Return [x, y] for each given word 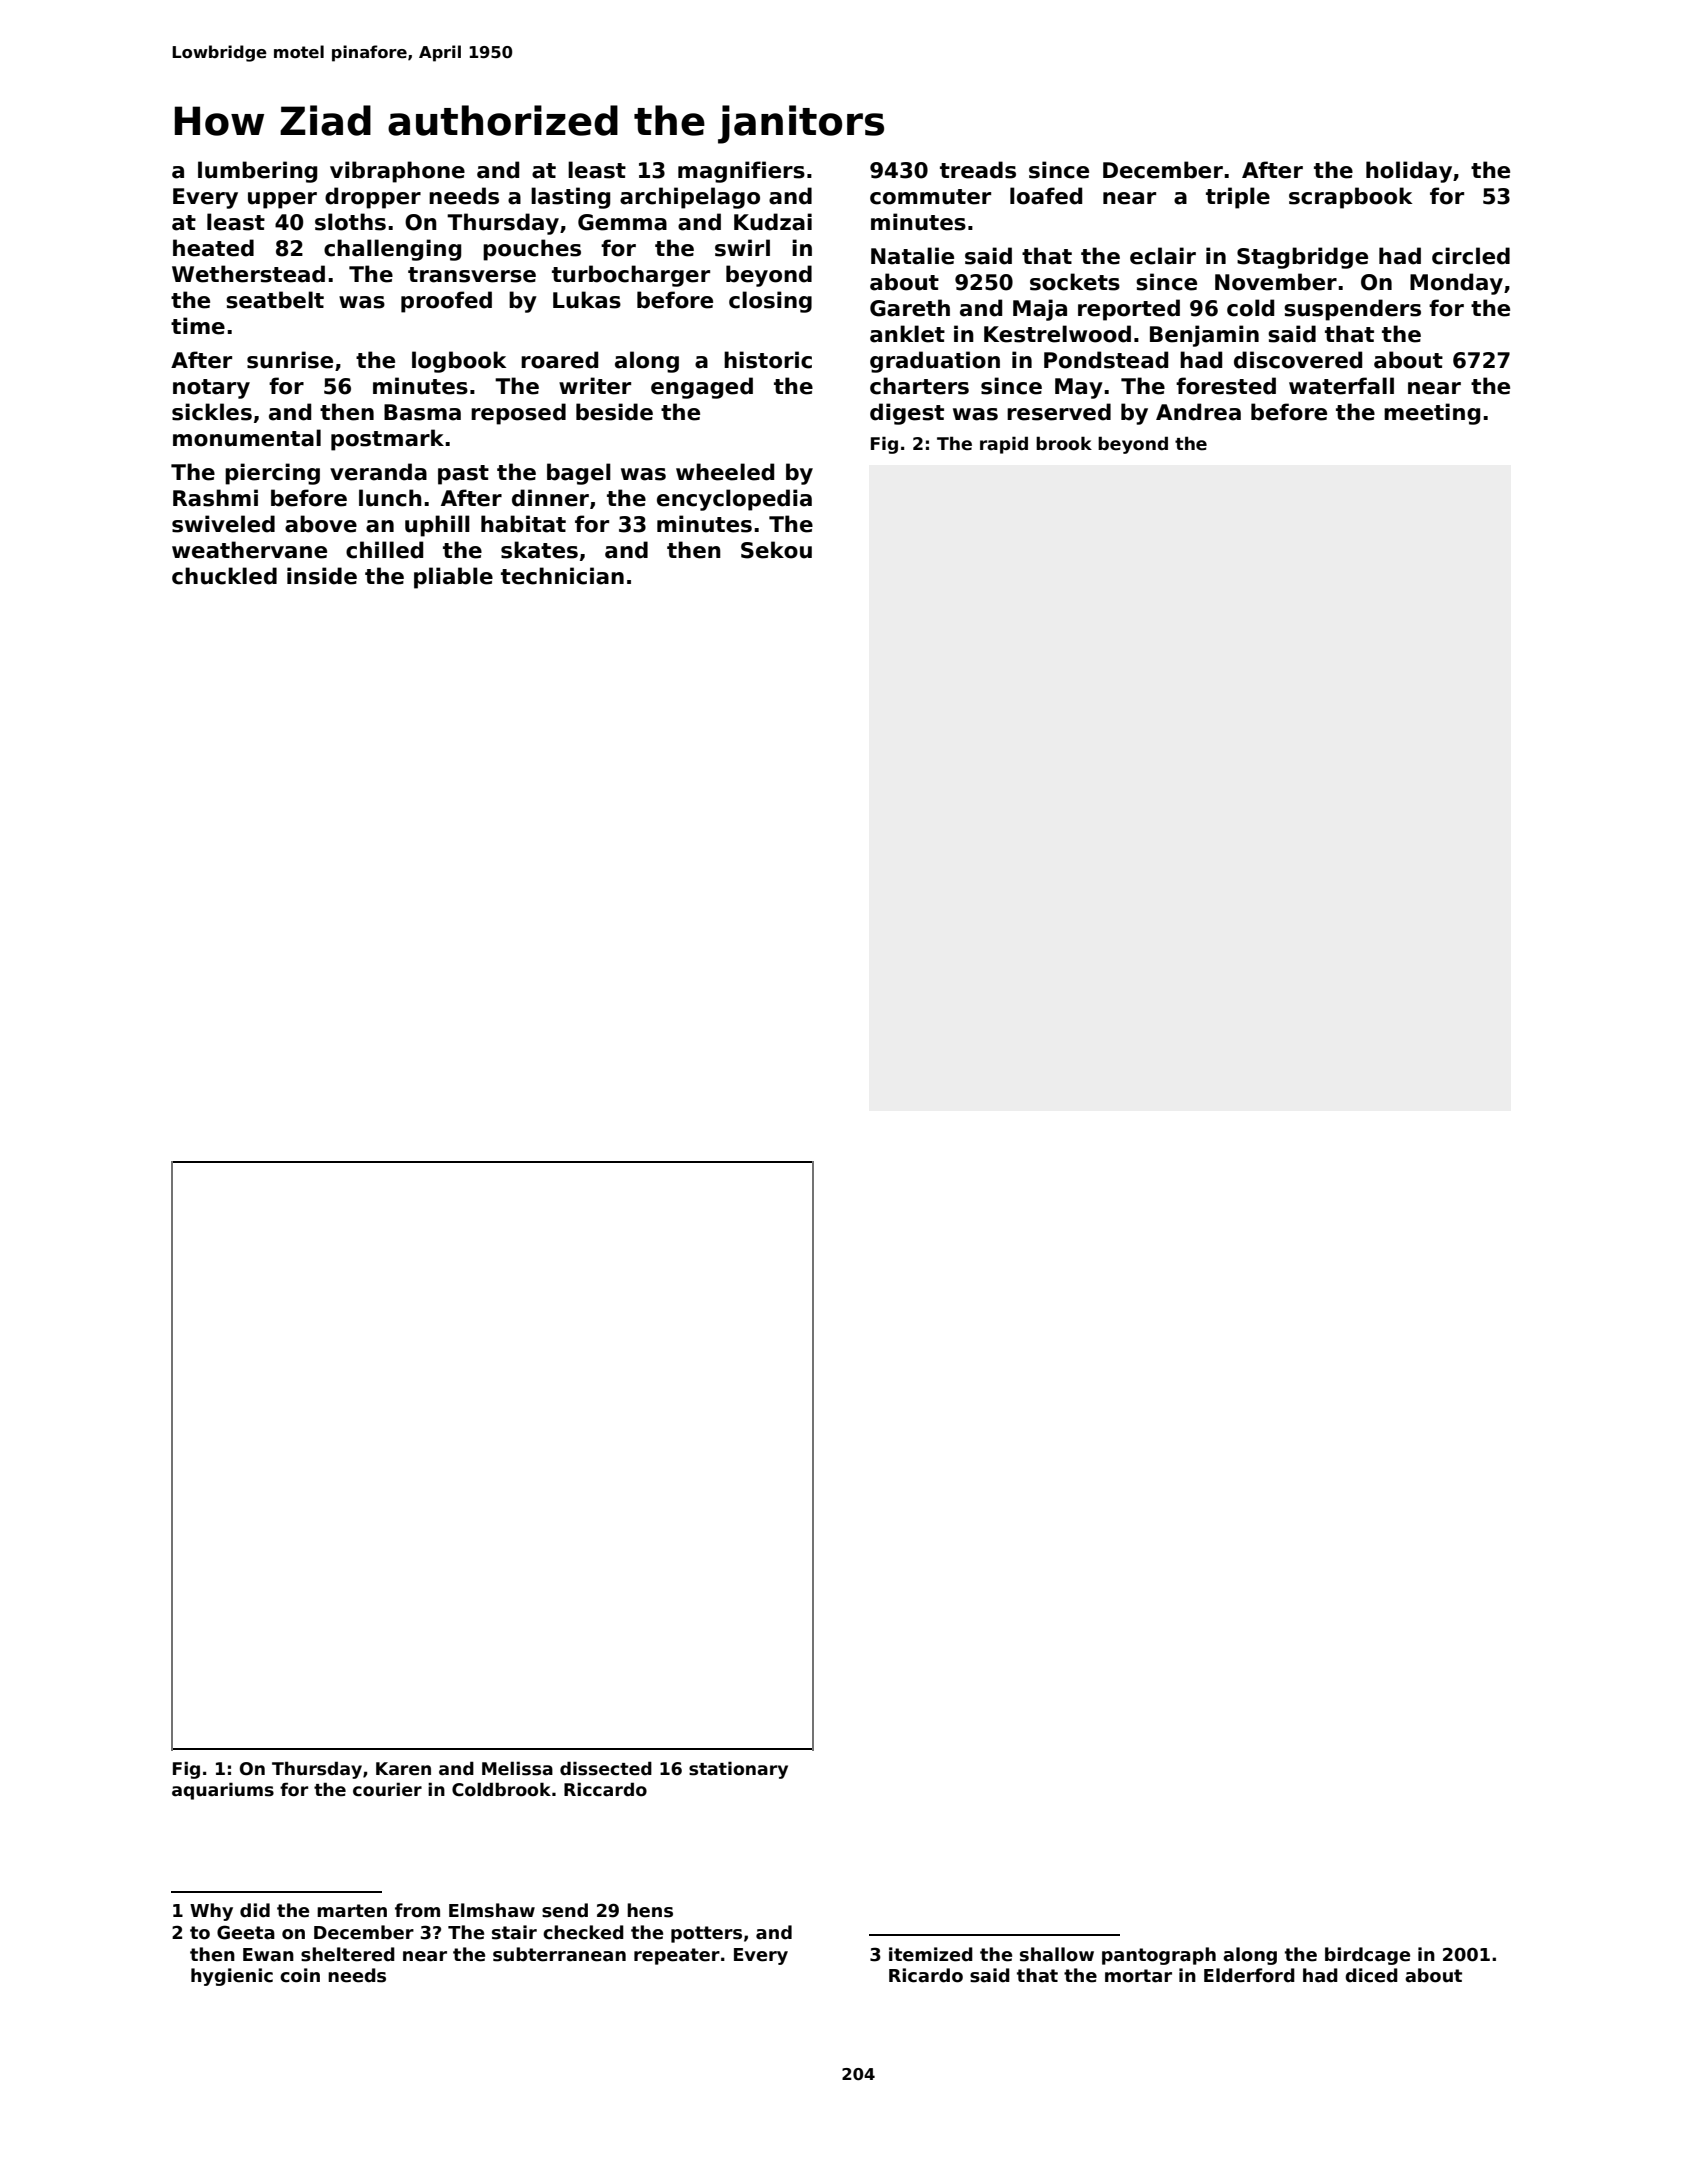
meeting [1432, 414]
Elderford [1249, 1975]
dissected [606, 1768]
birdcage [1367, 1956]
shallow [1057, 1954]
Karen [403, 1769]
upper [282, 200]
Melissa [517, 1768]
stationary [738, 1770]
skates [539, 550]
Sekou [776, 550]
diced [1371, 1975]
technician [562, 576]
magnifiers [741, 172]
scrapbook [1350, 198]
